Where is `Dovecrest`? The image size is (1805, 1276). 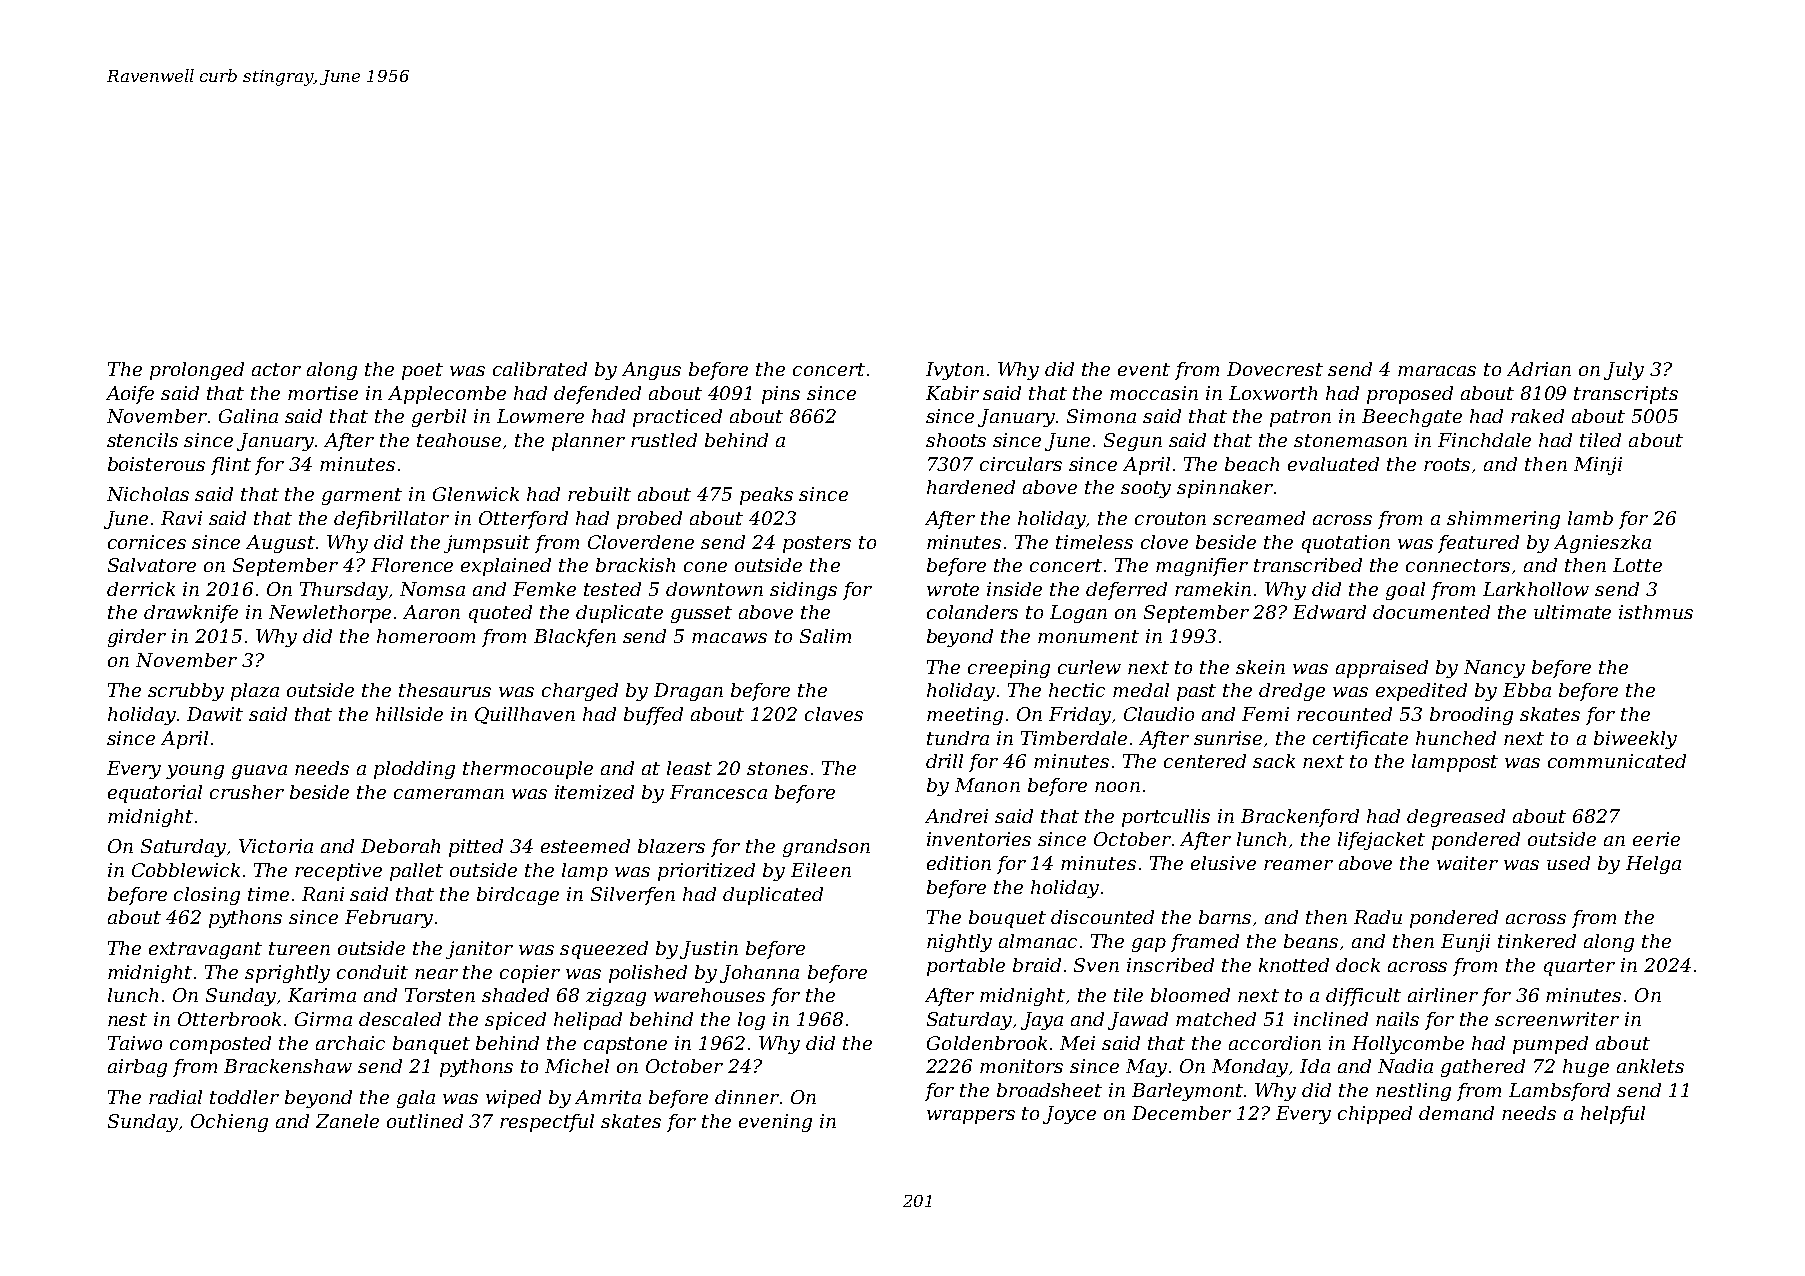 Dovecrest is located at coordinates (1275, 369).
